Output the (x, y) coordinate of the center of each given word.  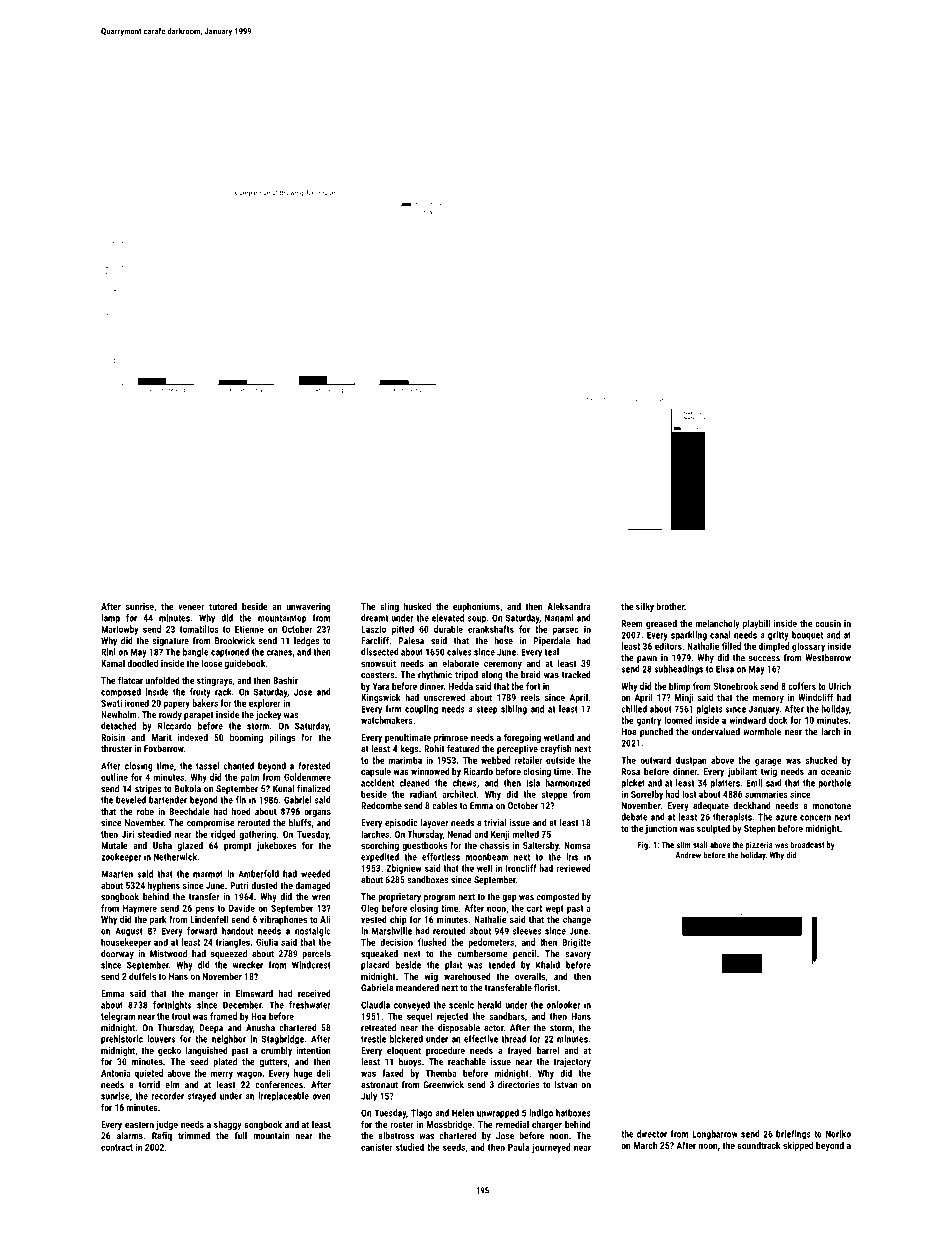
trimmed (194, 1136)
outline (114, 777)
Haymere (140, 909)
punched (656, 732)
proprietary (399, 897)
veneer (191, 607)
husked (417, 606)
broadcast (807, 844)
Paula (518, 1147)
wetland (559, 737)
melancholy (717, 624)
